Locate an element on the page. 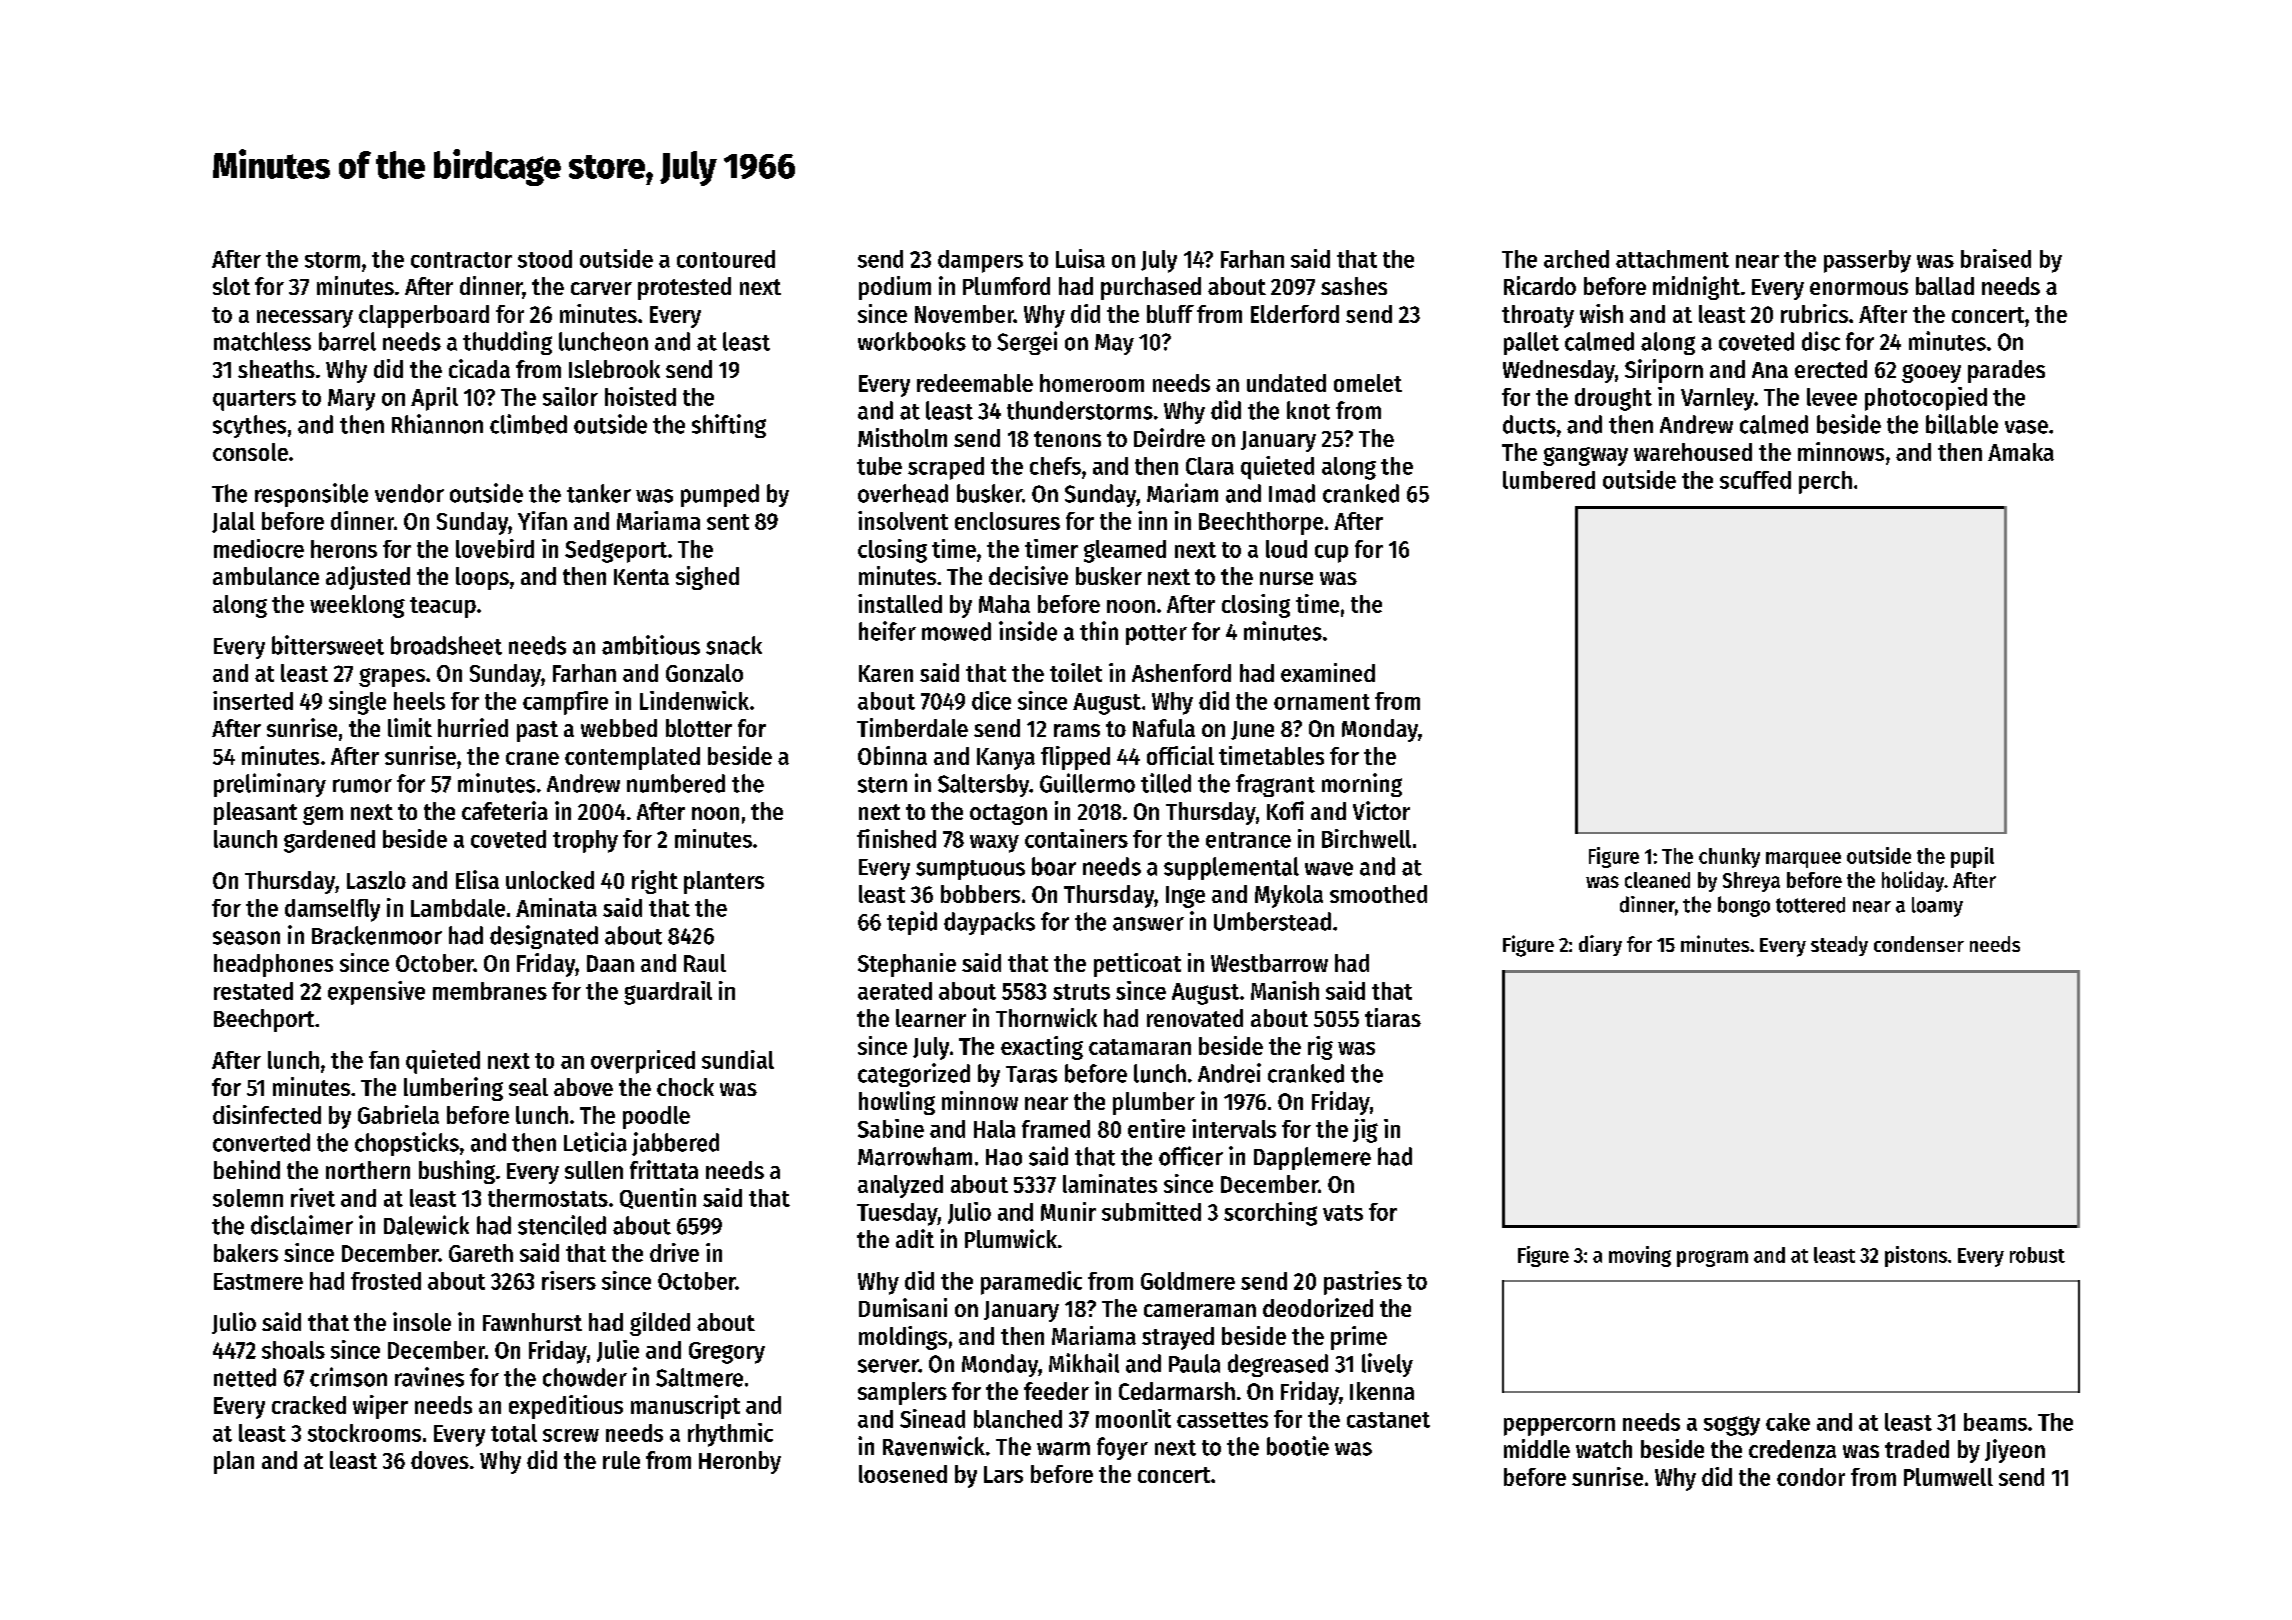  contractor is located at coordinates (461, 260).
